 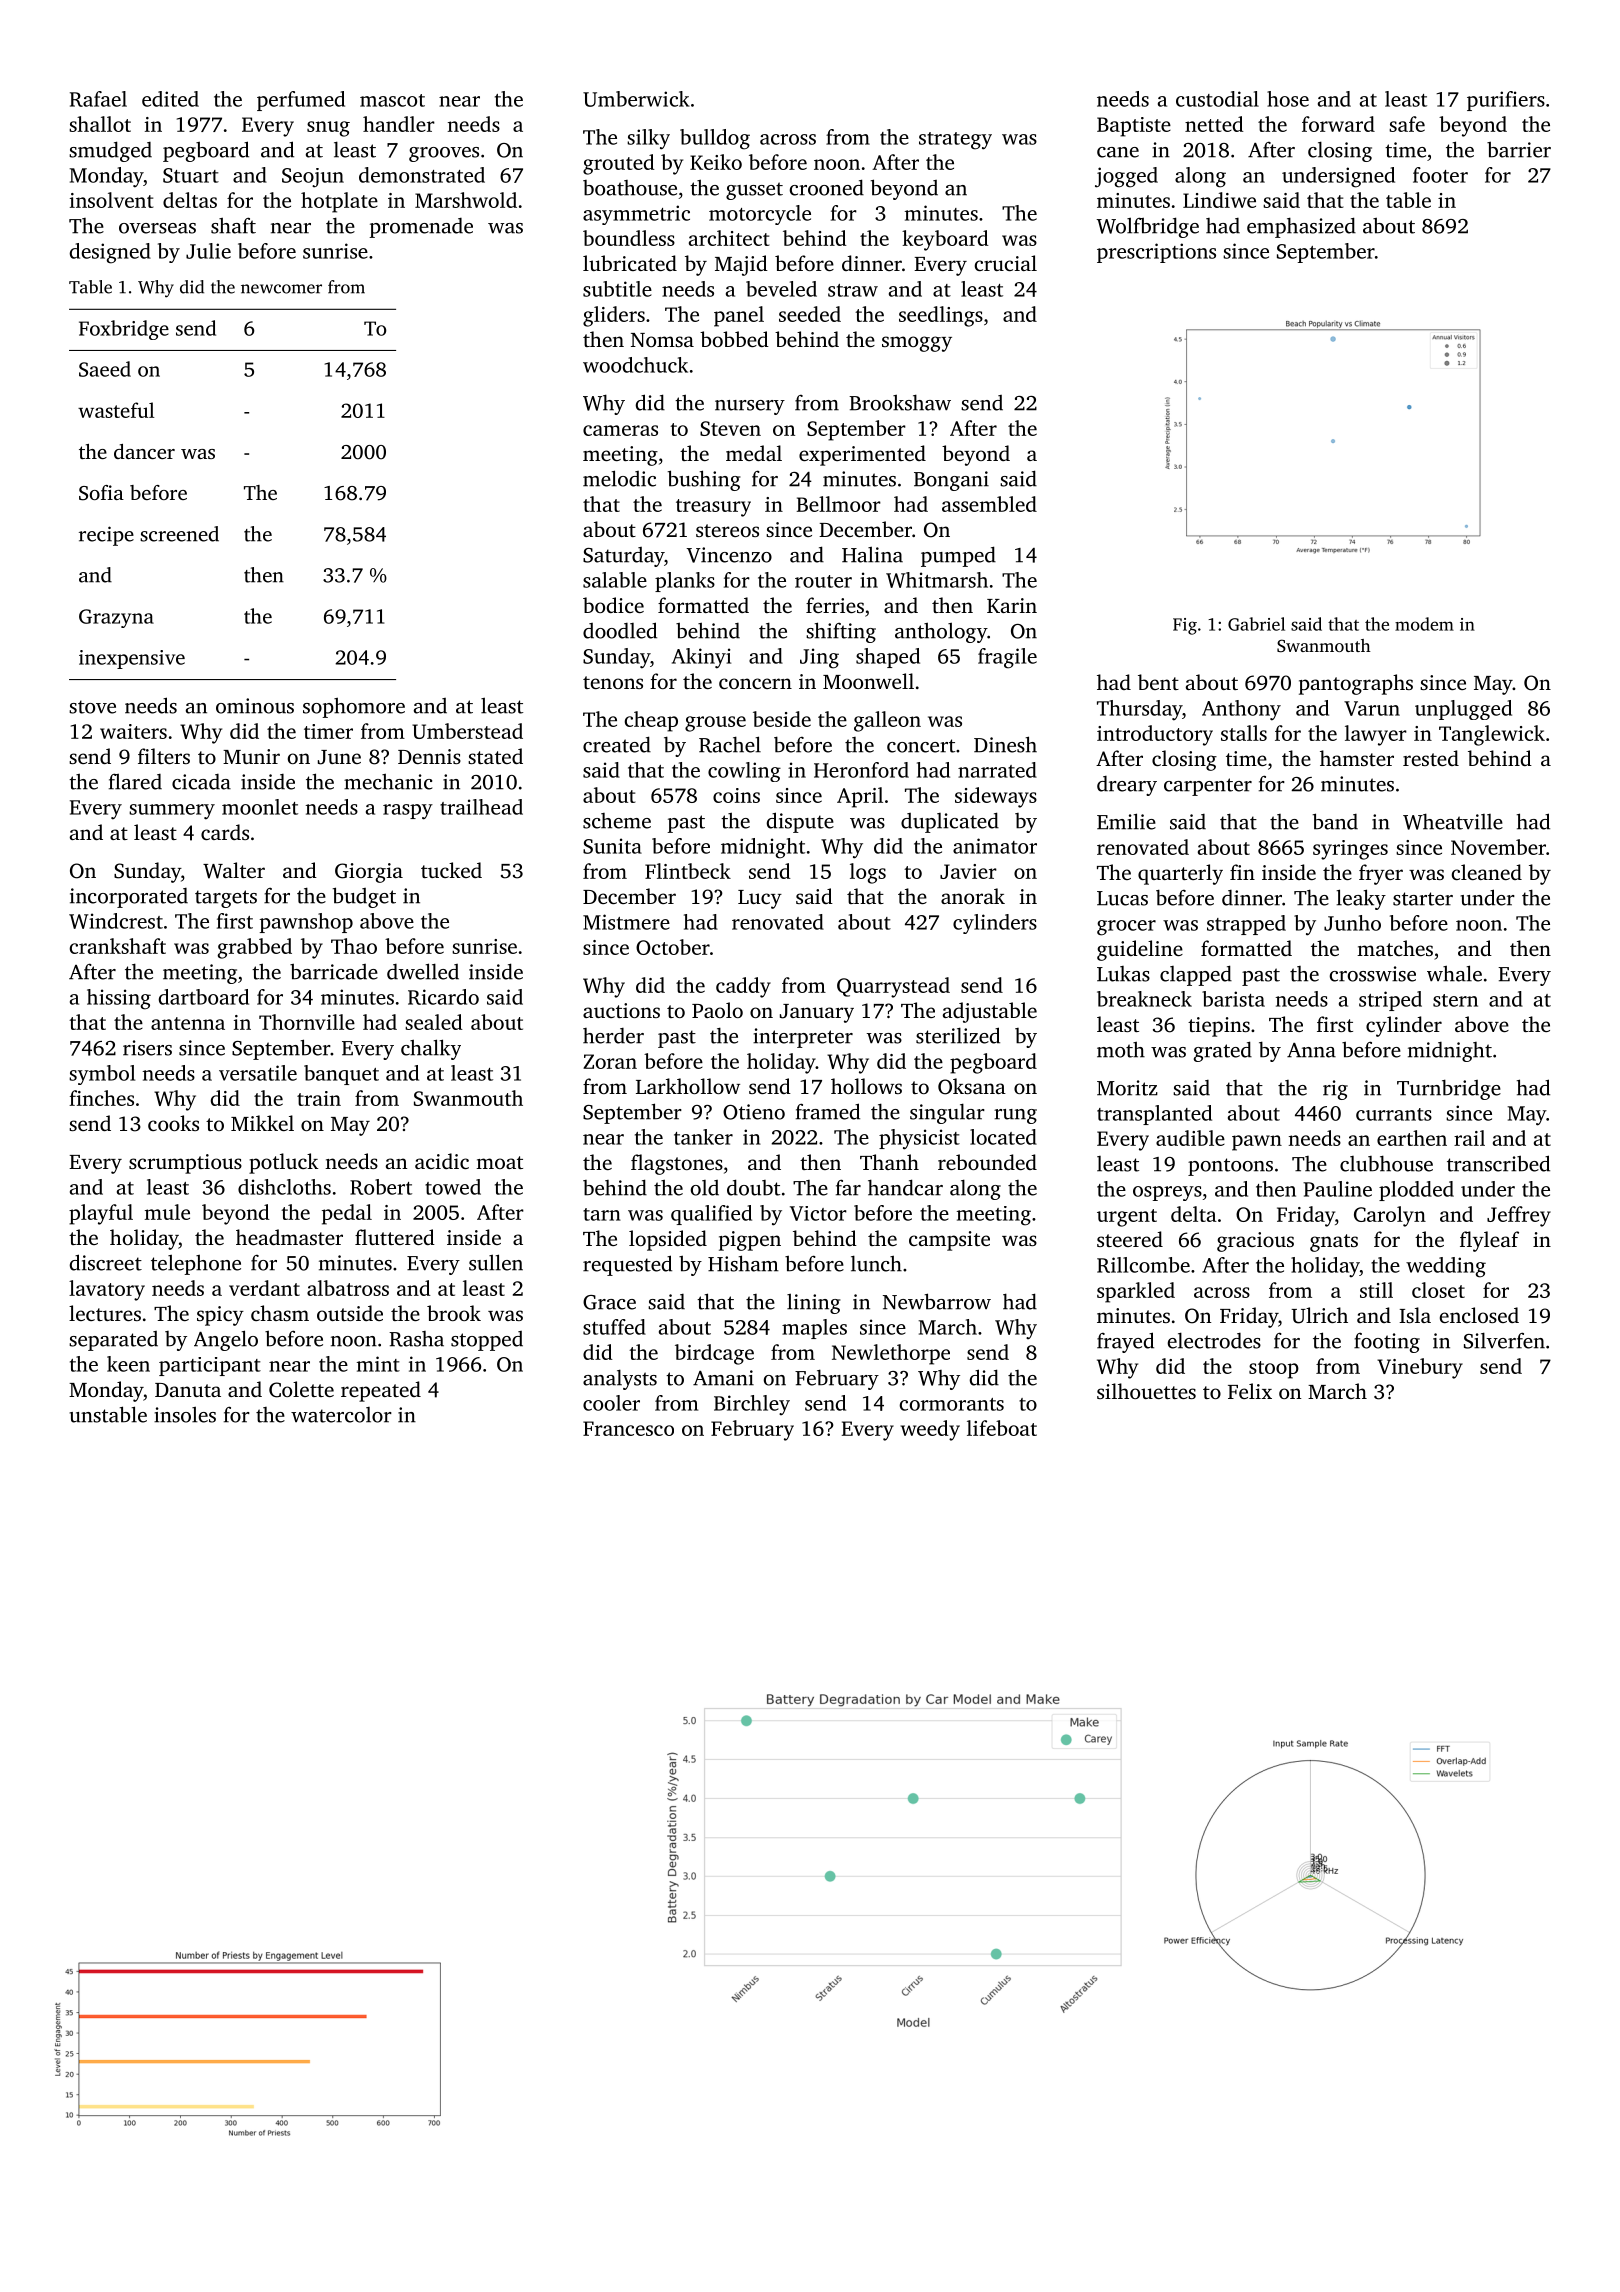 What do you see at coordinates (381, 1391) in the screenshot?
I see `repeated` at bounding box center [381, 1391].
